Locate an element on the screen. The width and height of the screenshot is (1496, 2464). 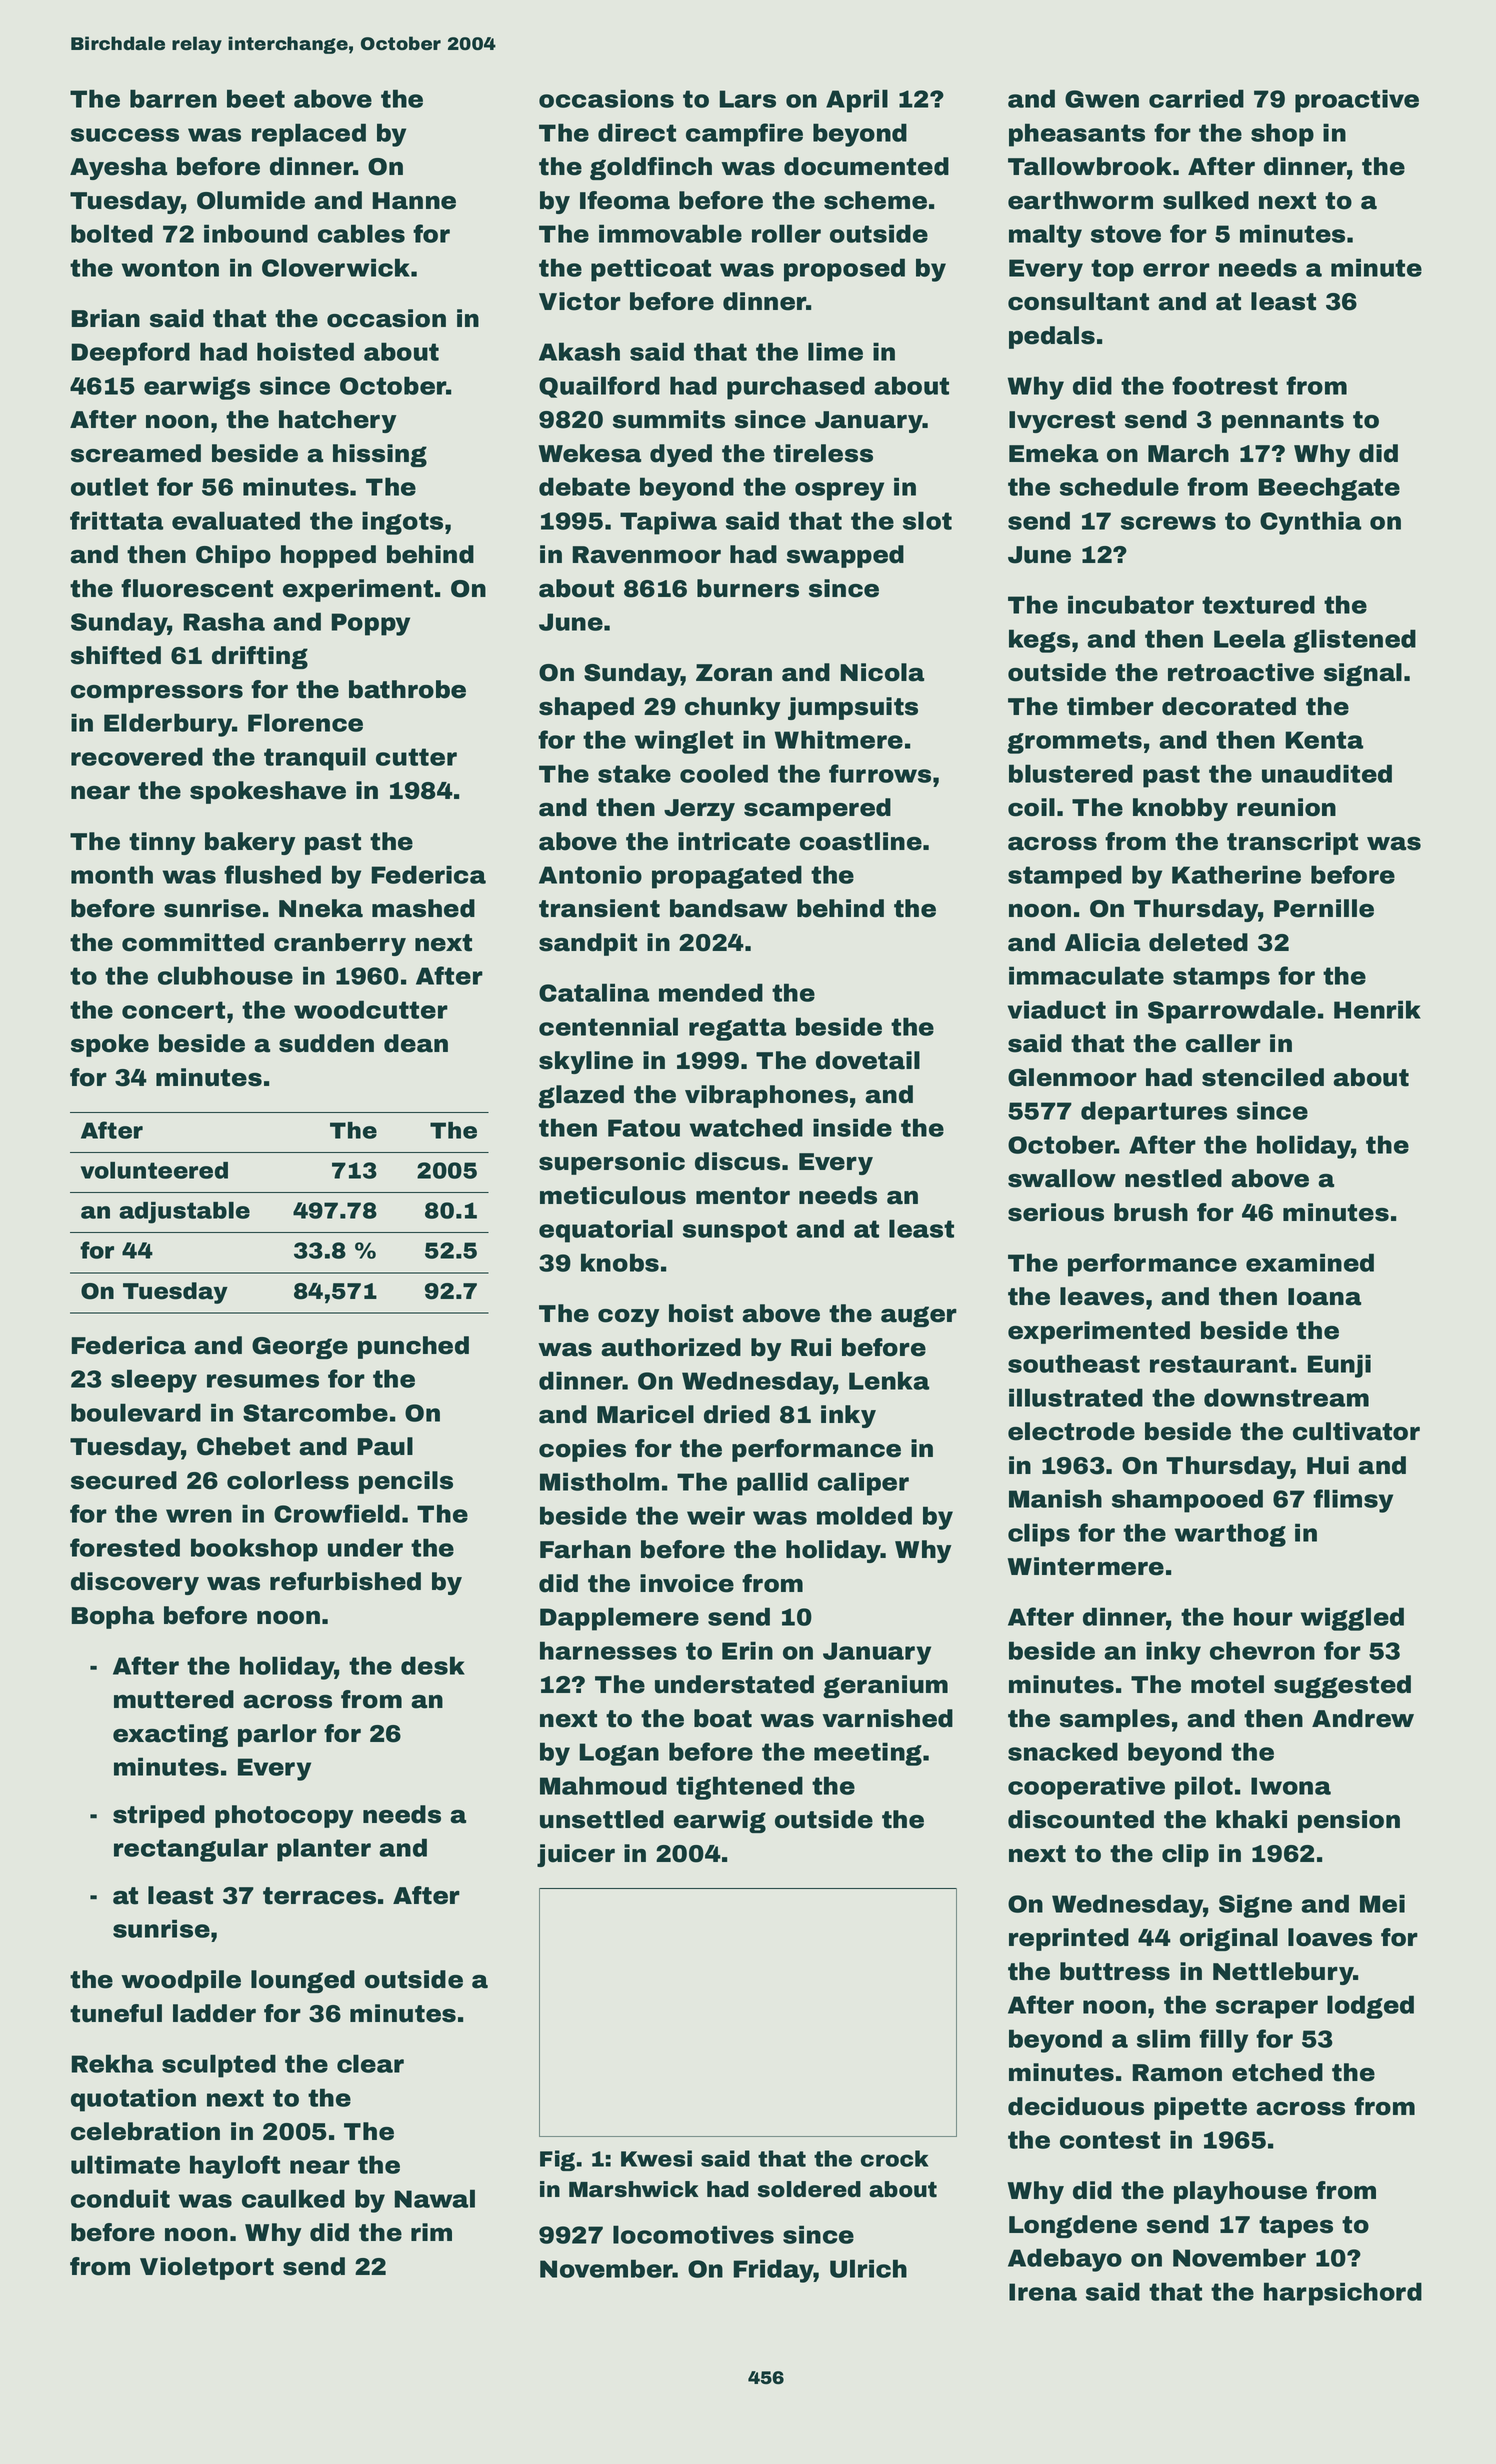
beet is located at coordinates (256, 98).
